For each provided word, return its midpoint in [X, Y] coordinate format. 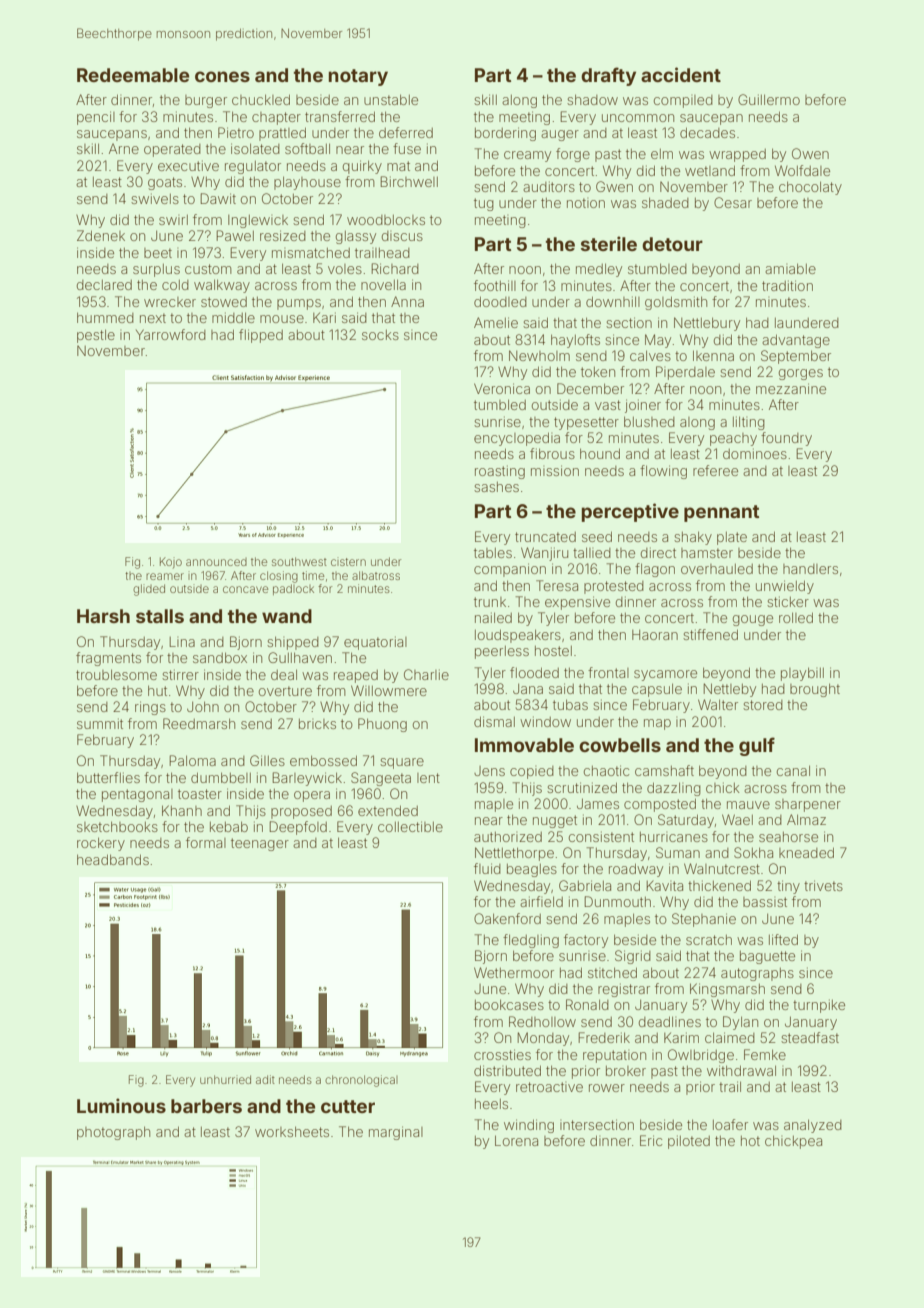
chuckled [261, 99]
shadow [592, 99]
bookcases [509, 1004]
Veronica [502, 388]
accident [681, 74]
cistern [348, 561]
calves [650, 355]
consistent [601, 836]
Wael [737, 819]
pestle [96, 336]
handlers [810, 569]
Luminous [121, 1105]
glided [149, 590]
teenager [260, 844]
